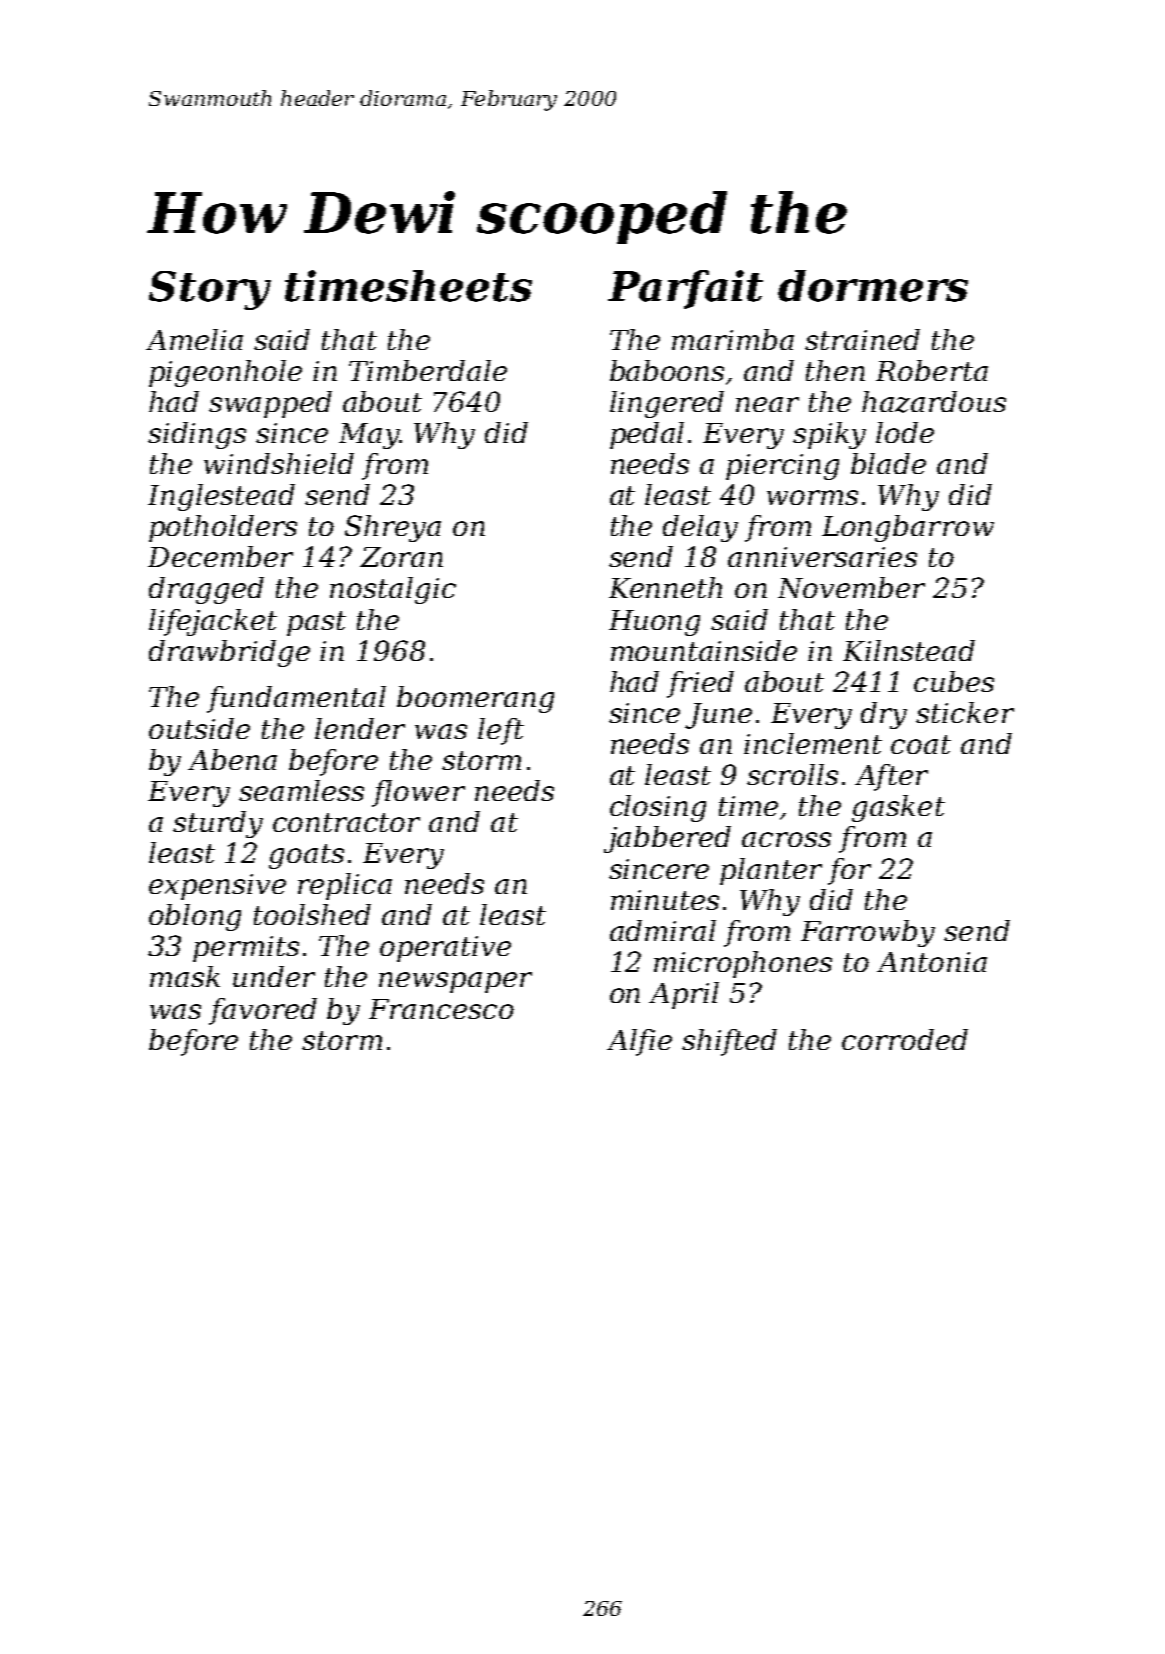 The width and height of the screenshot is (1165, 1654). What do you see at coordinates (812, 497) in the screenshot?
I see `worms` at bounding box center [812, 497].
